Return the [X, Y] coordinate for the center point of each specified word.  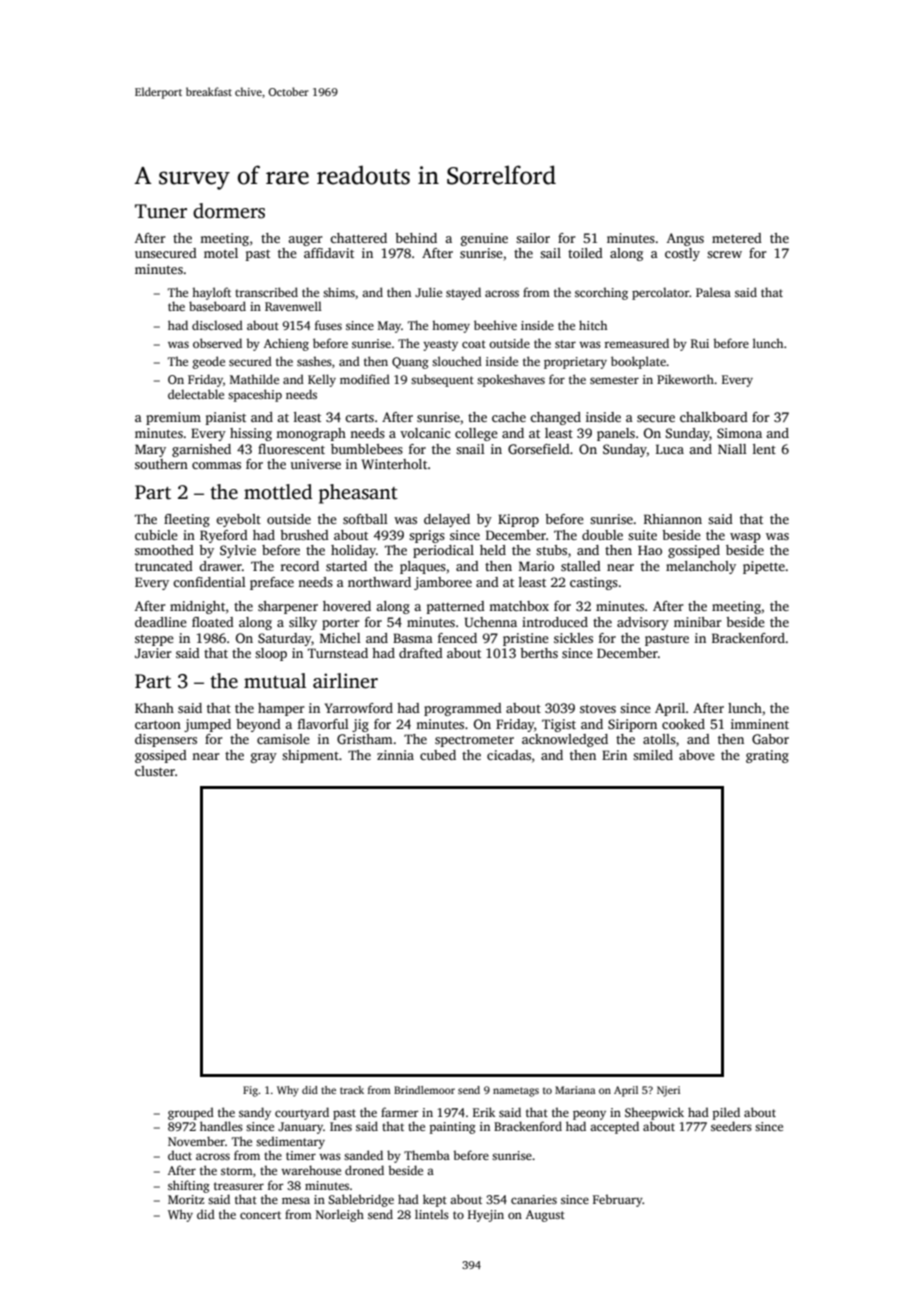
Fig [250, 1091]
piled [726, 1113]
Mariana [575, 1090]
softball [365, 519]
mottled [278, 492]
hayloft [211, 293]
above [697, 755]
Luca [670, 449]
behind [416, 238]
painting [453, 1128]
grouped [191, 1113]
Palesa [713, 292]
